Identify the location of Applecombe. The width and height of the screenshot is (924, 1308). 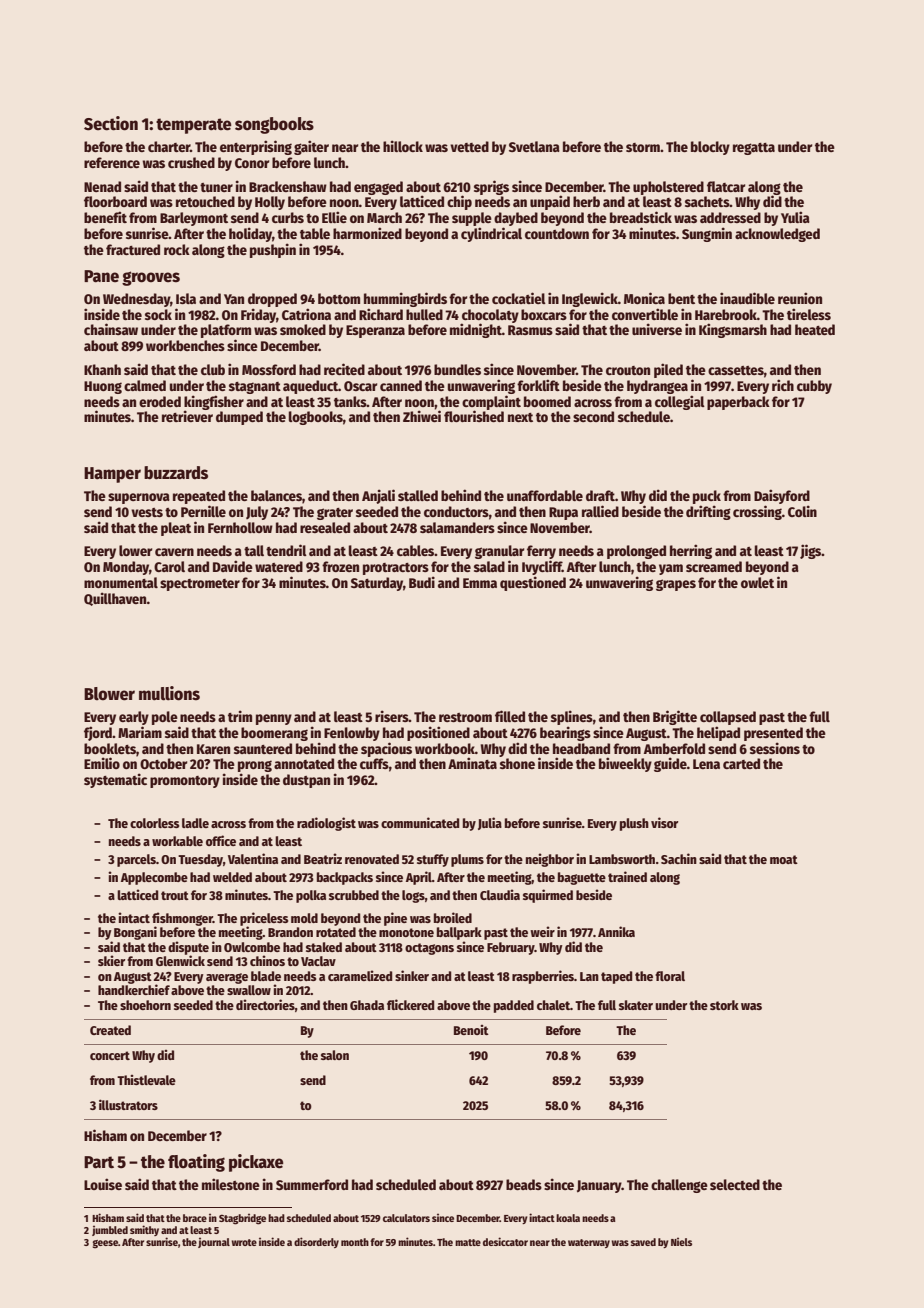
(154, 878).
